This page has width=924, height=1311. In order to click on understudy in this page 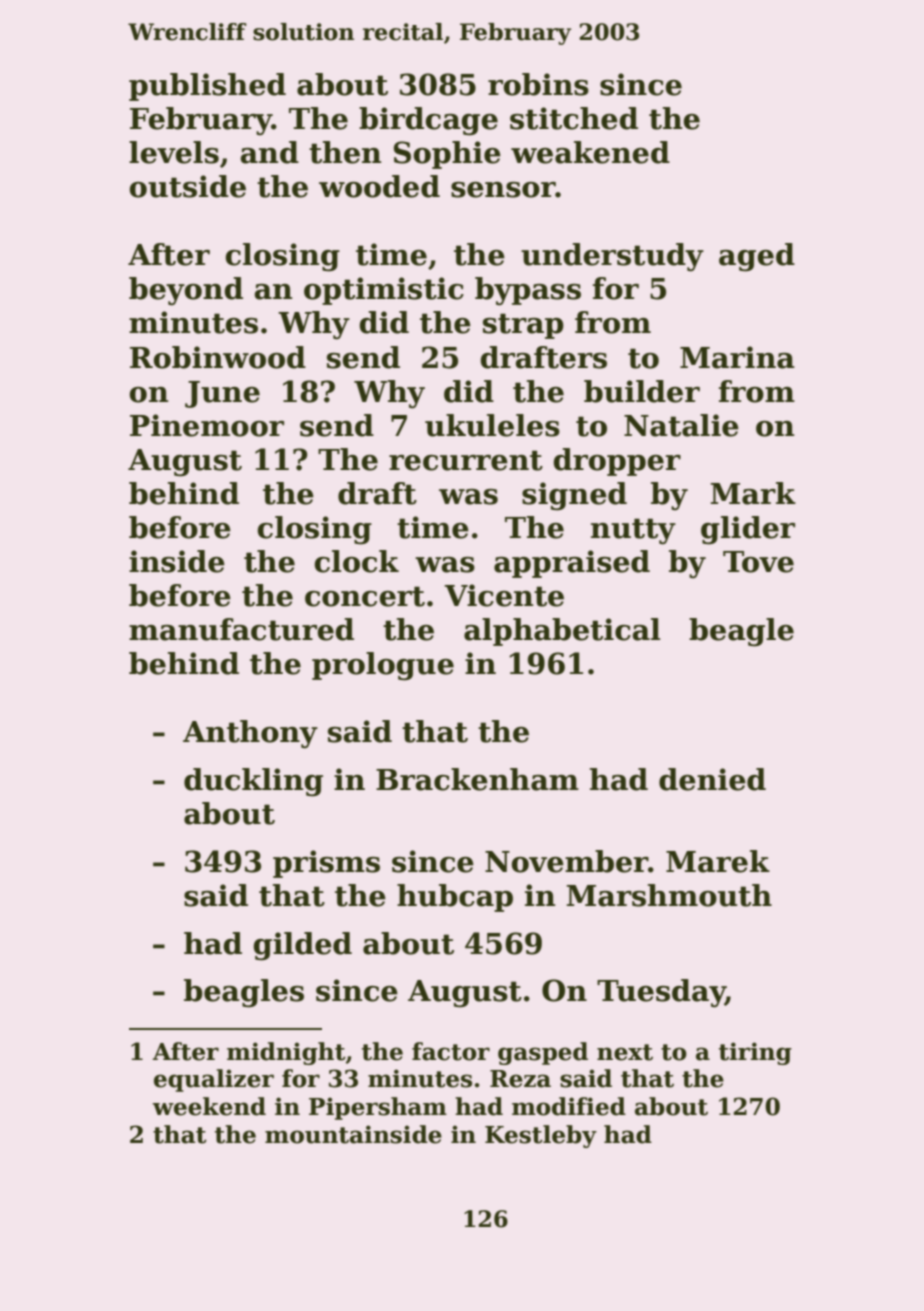, I will do `click(612, 257)`.
